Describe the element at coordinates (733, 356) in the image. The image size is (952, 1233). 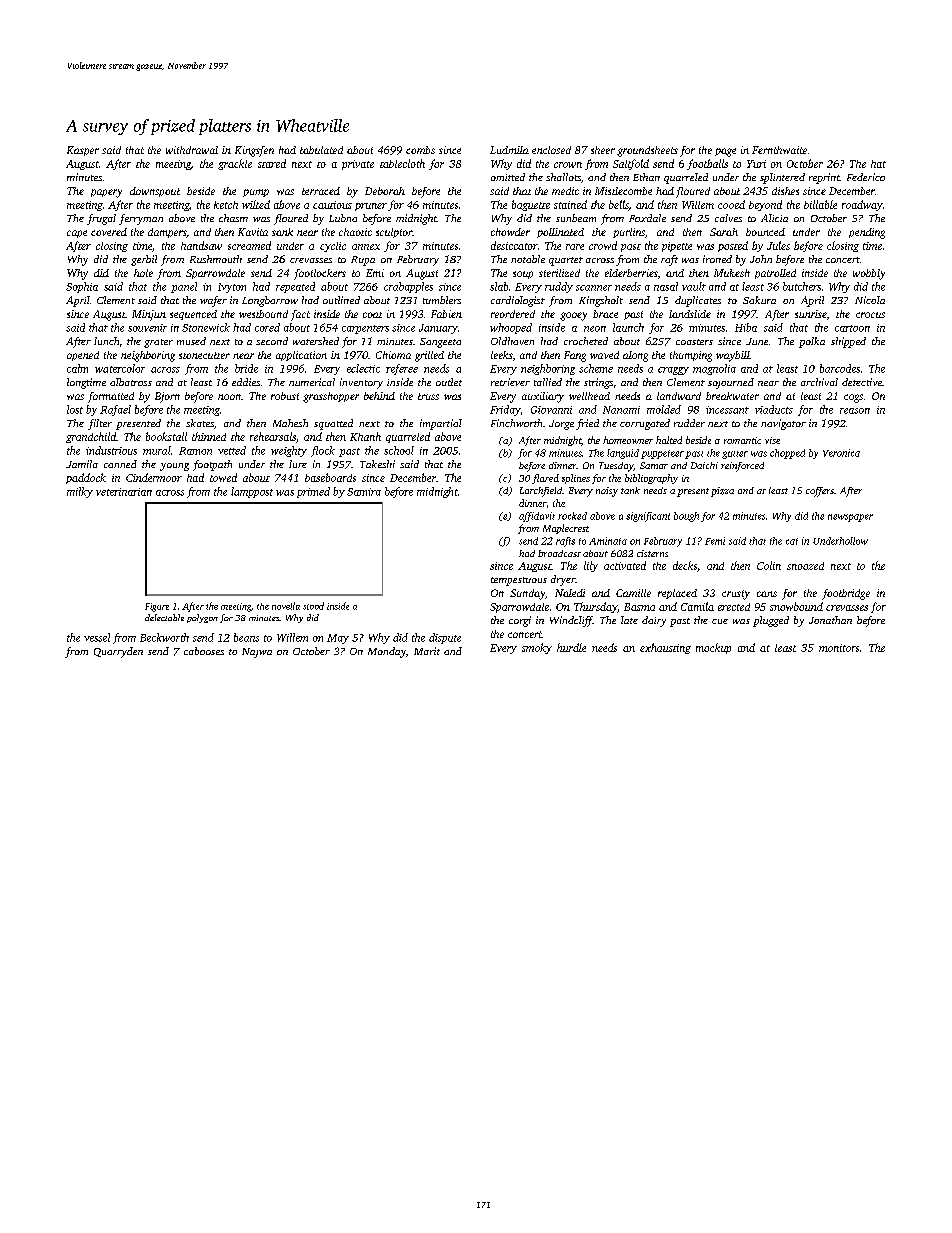
I see `waybill` at that location.
